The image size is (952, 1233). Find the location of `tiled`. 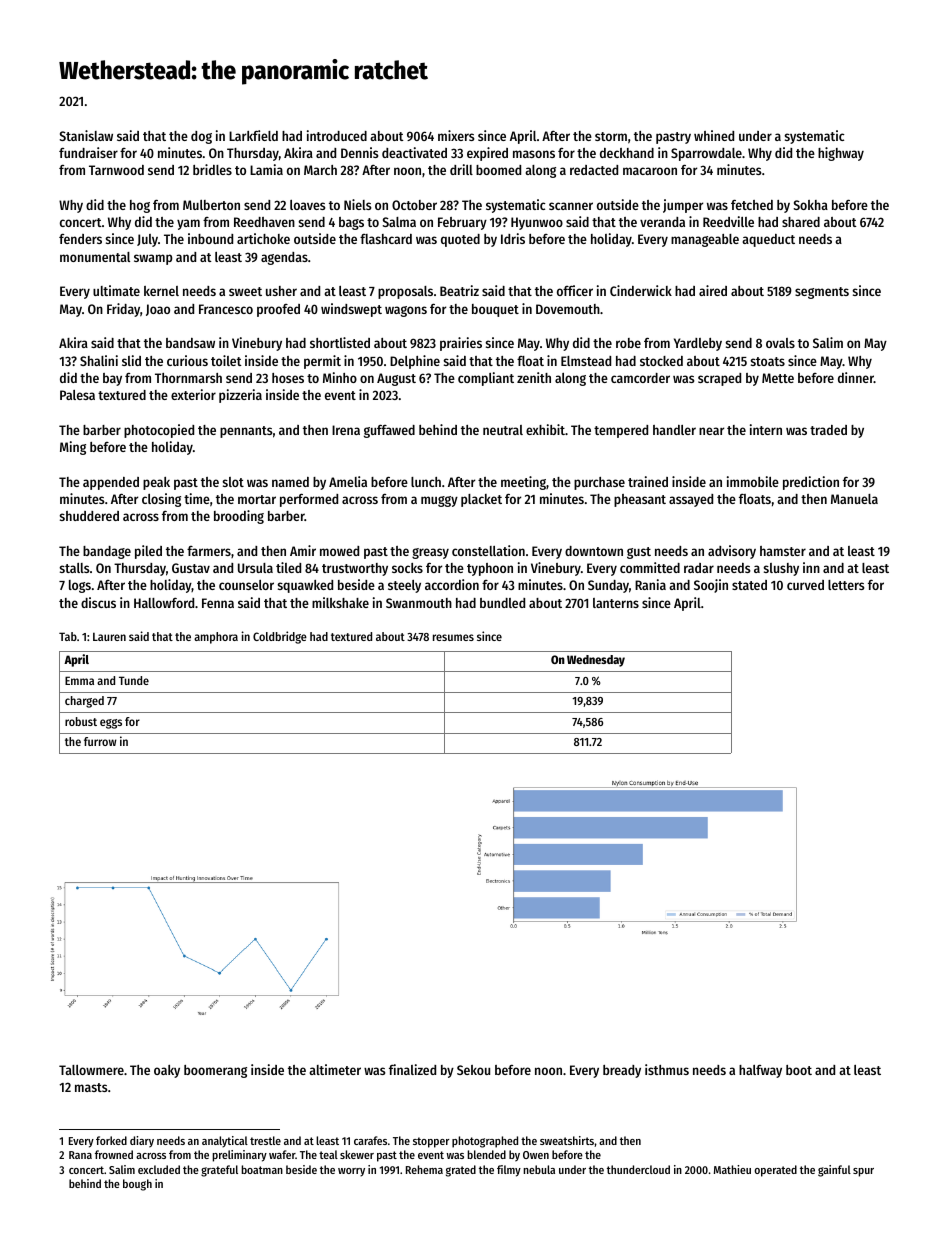

tiled is located at coordinates (288, 567).
